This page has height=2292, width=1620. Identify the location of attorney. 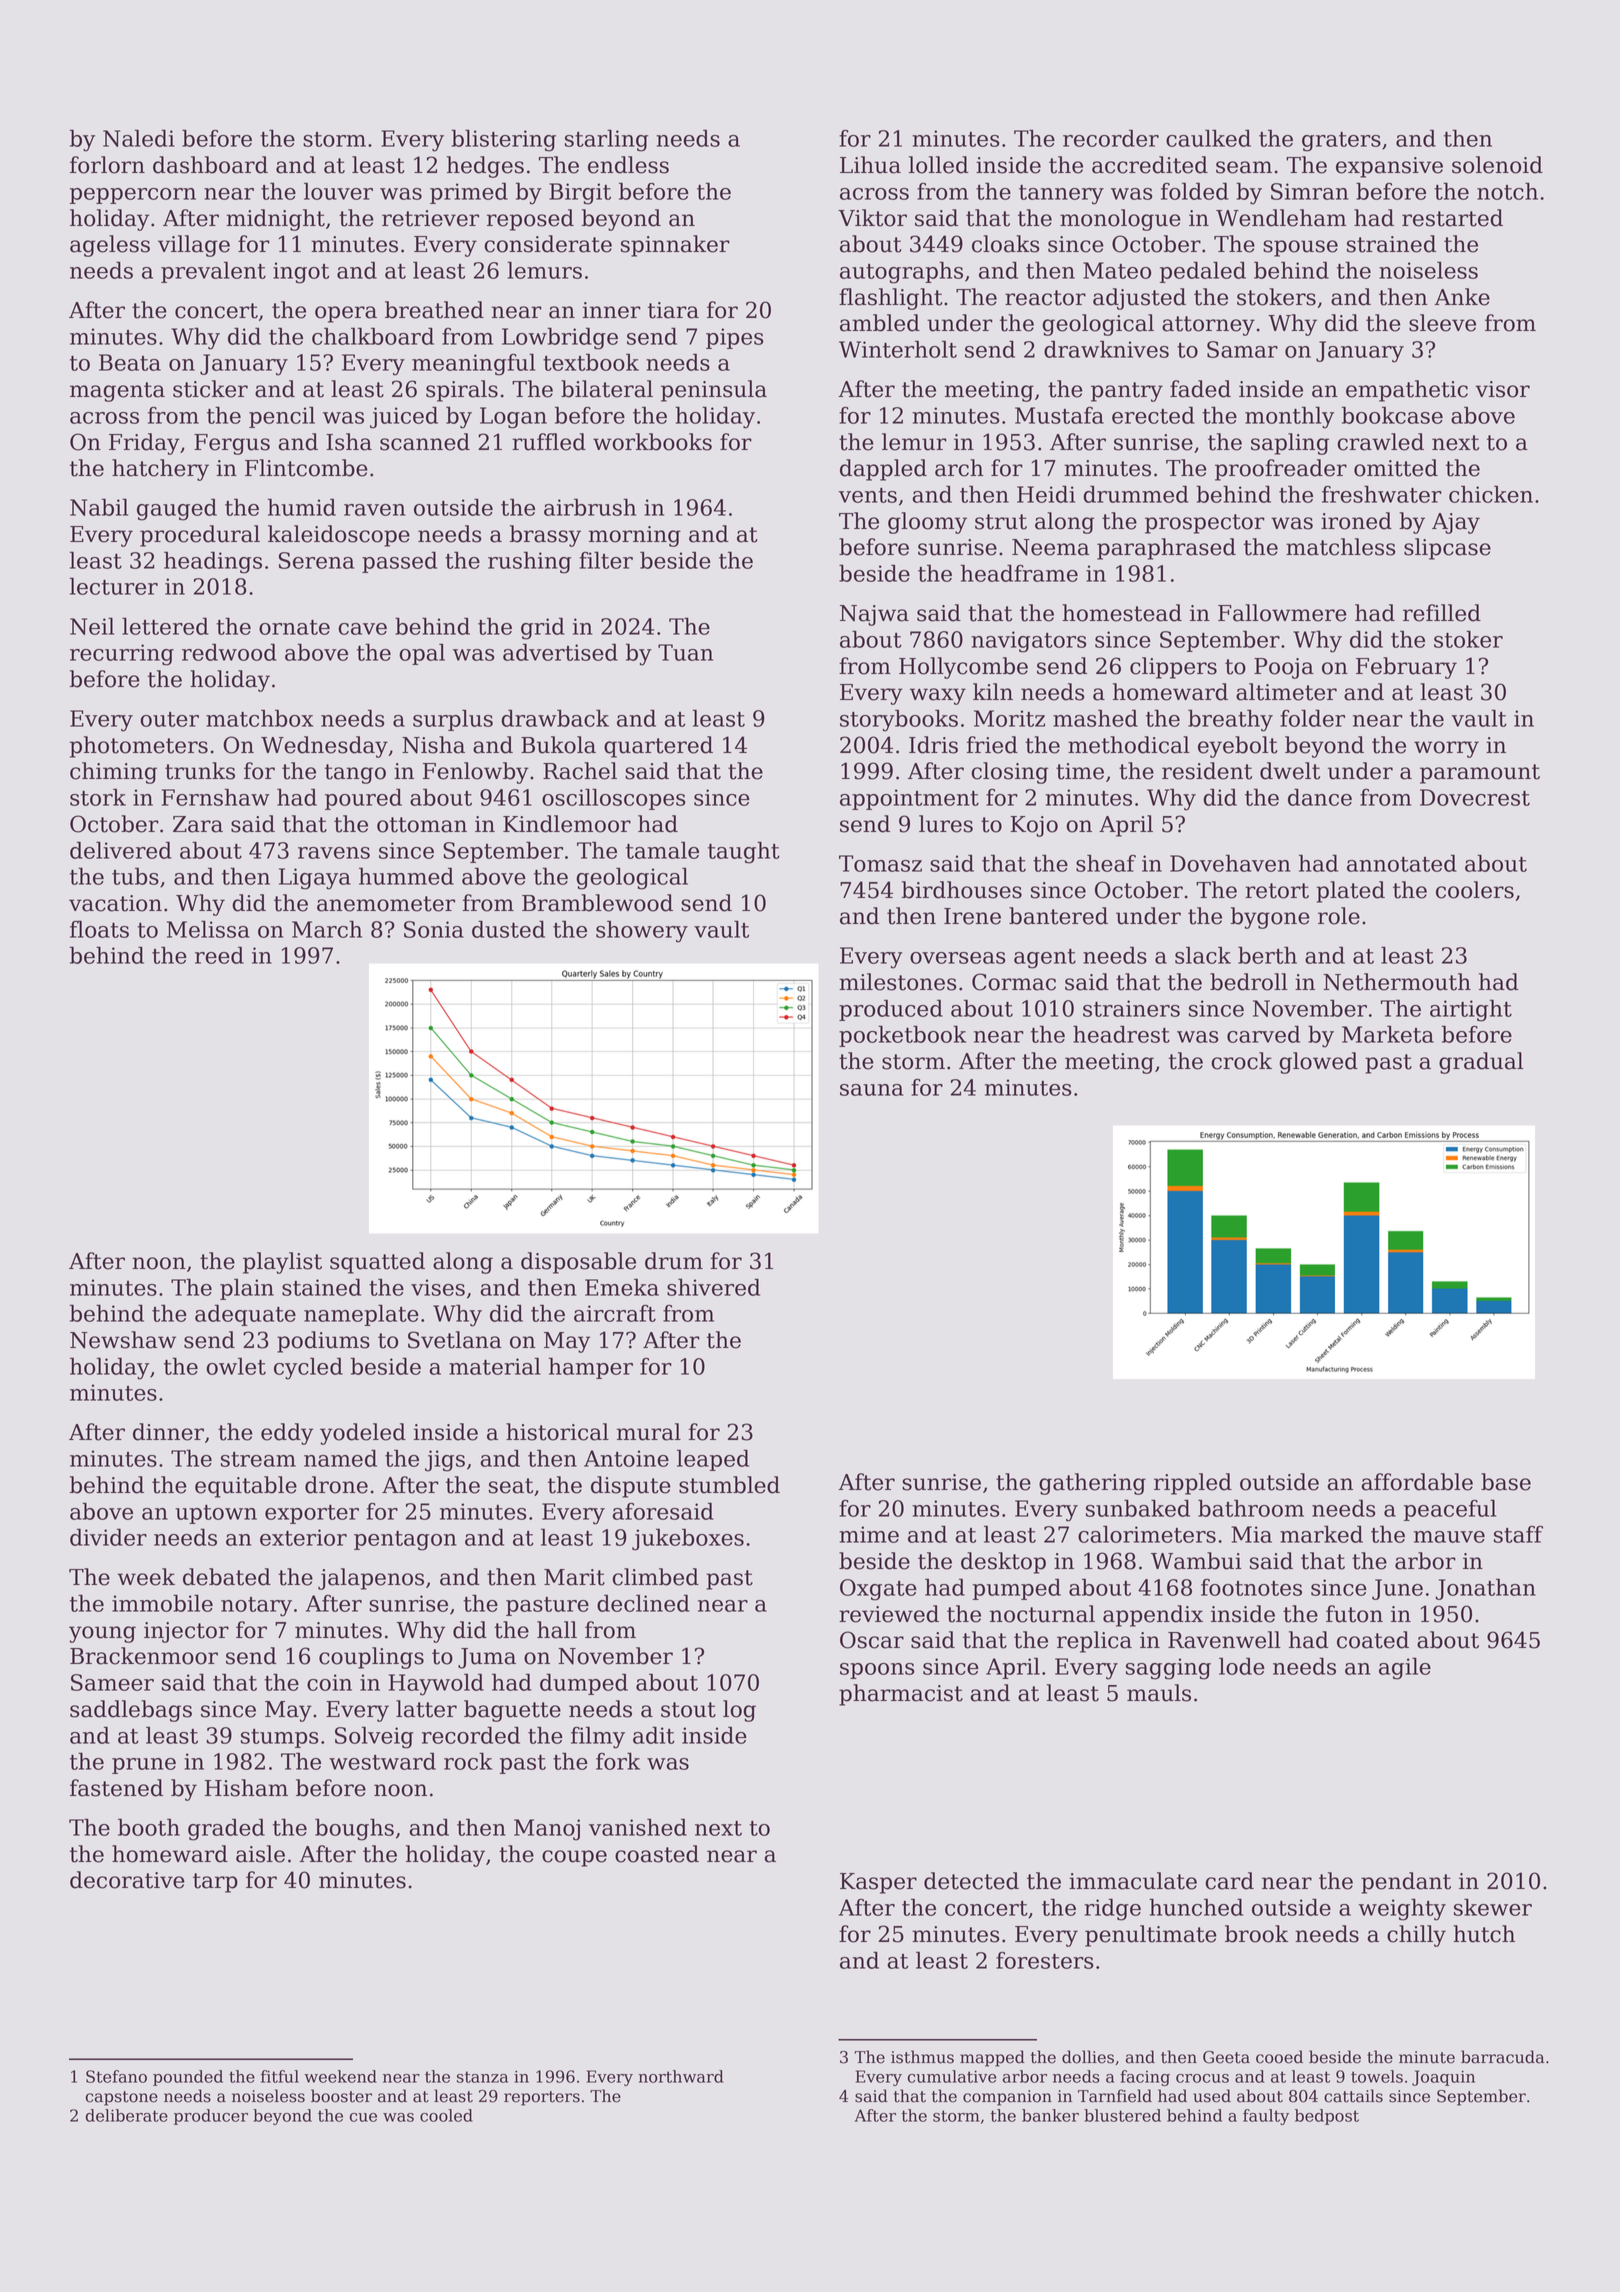
(1208, 326).
